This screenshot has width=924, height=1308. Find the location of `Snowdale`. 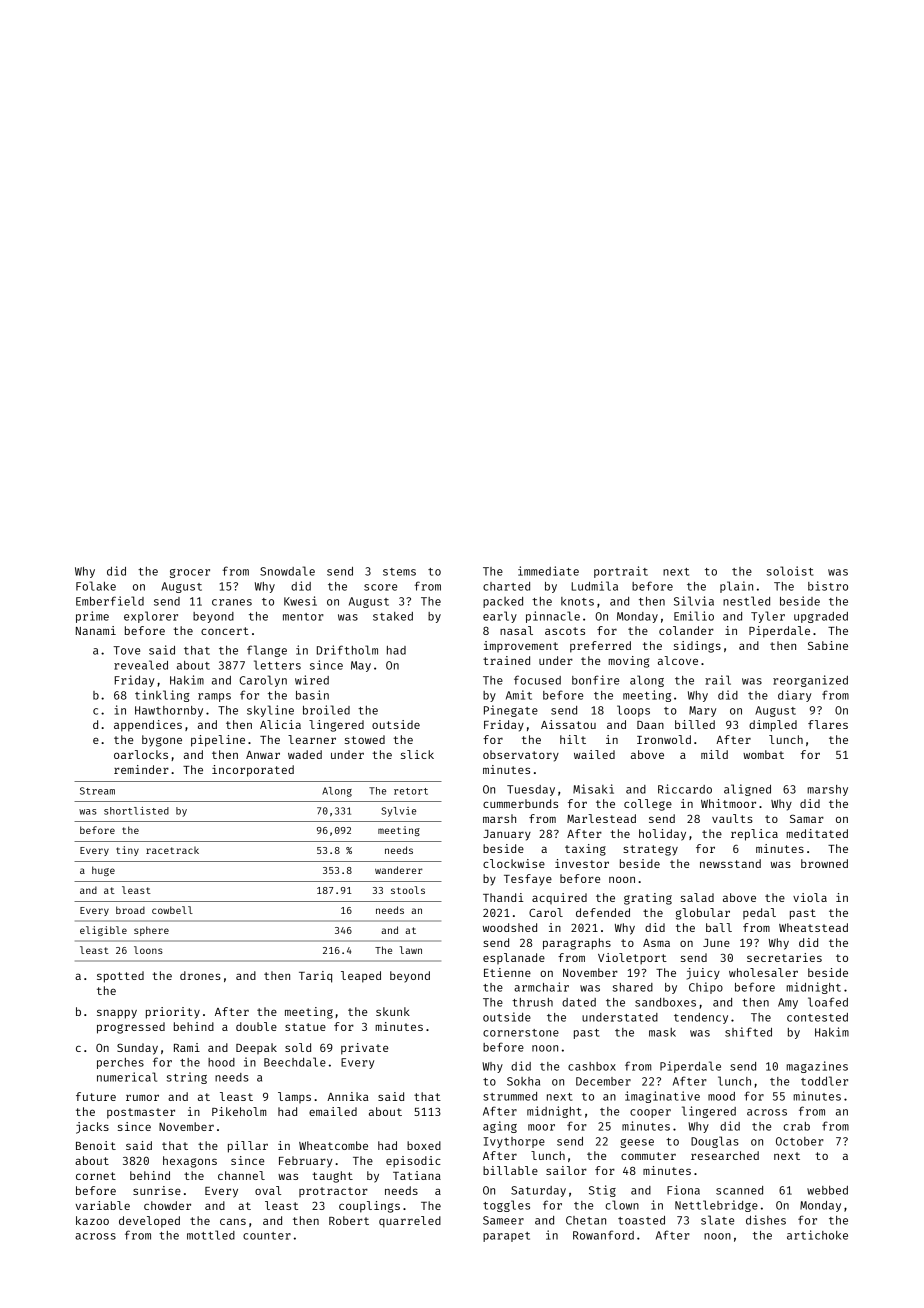

Snowdale is located at coordinates (287, 571).
